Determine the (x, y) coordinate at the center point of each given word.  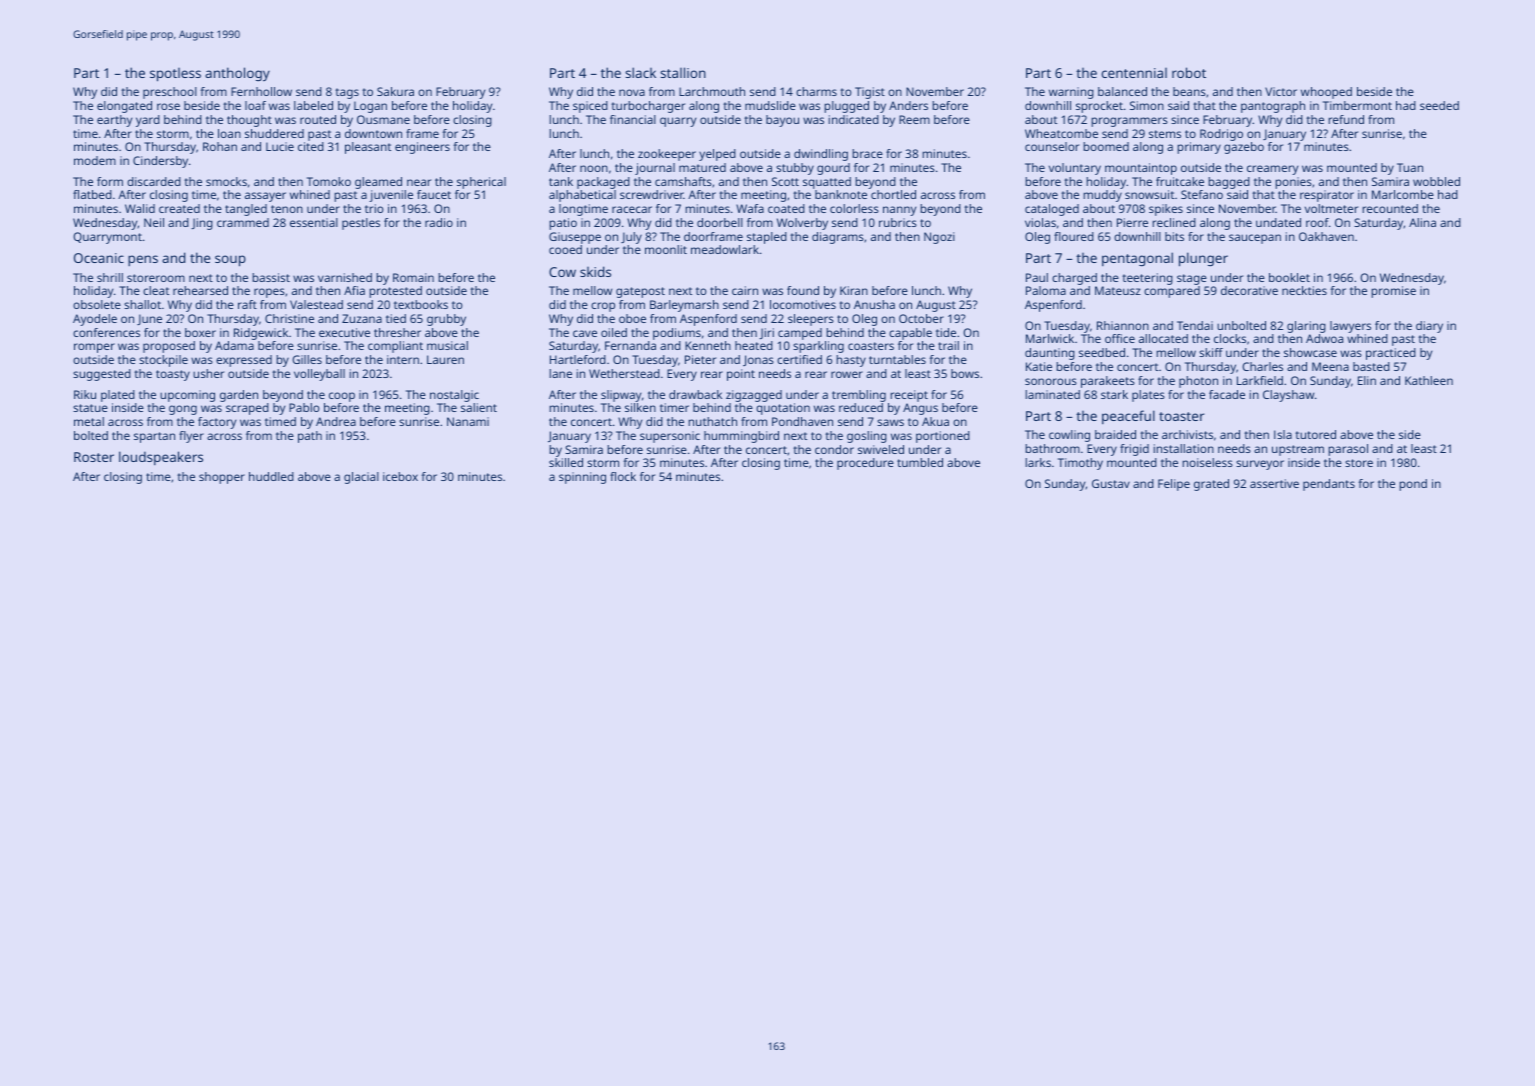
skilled (566, 462)
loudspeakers (161, 458)
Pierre (1132, 222)
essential (314, 222)
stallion (683, 72)
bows (965, 373)
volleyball (319, 375)
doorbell (720, 222)
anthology (237, 74)
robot (1189, 72)
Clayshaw (1288, 396)
